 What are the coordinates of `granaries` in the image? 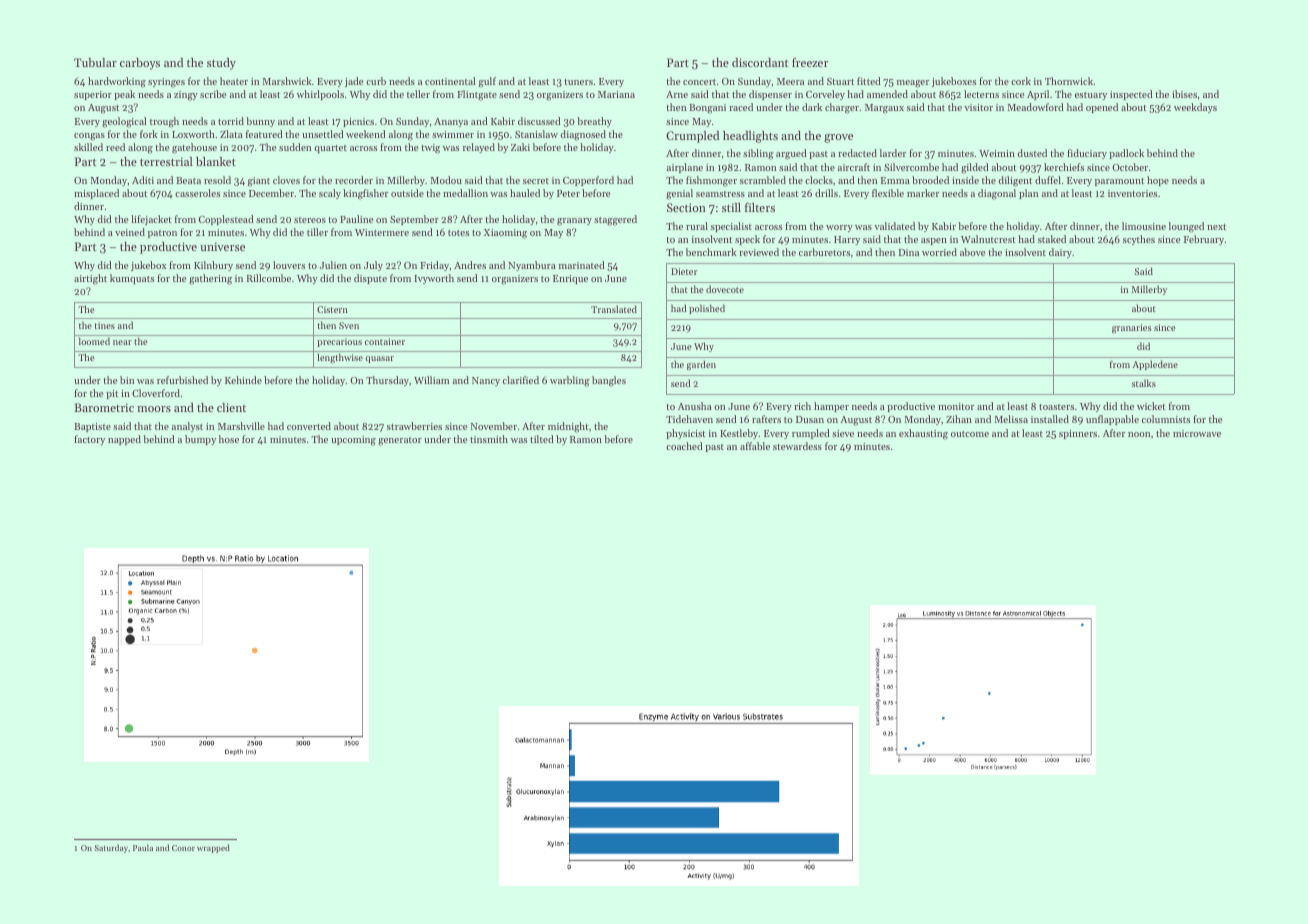 It's located at (1131, 328).
